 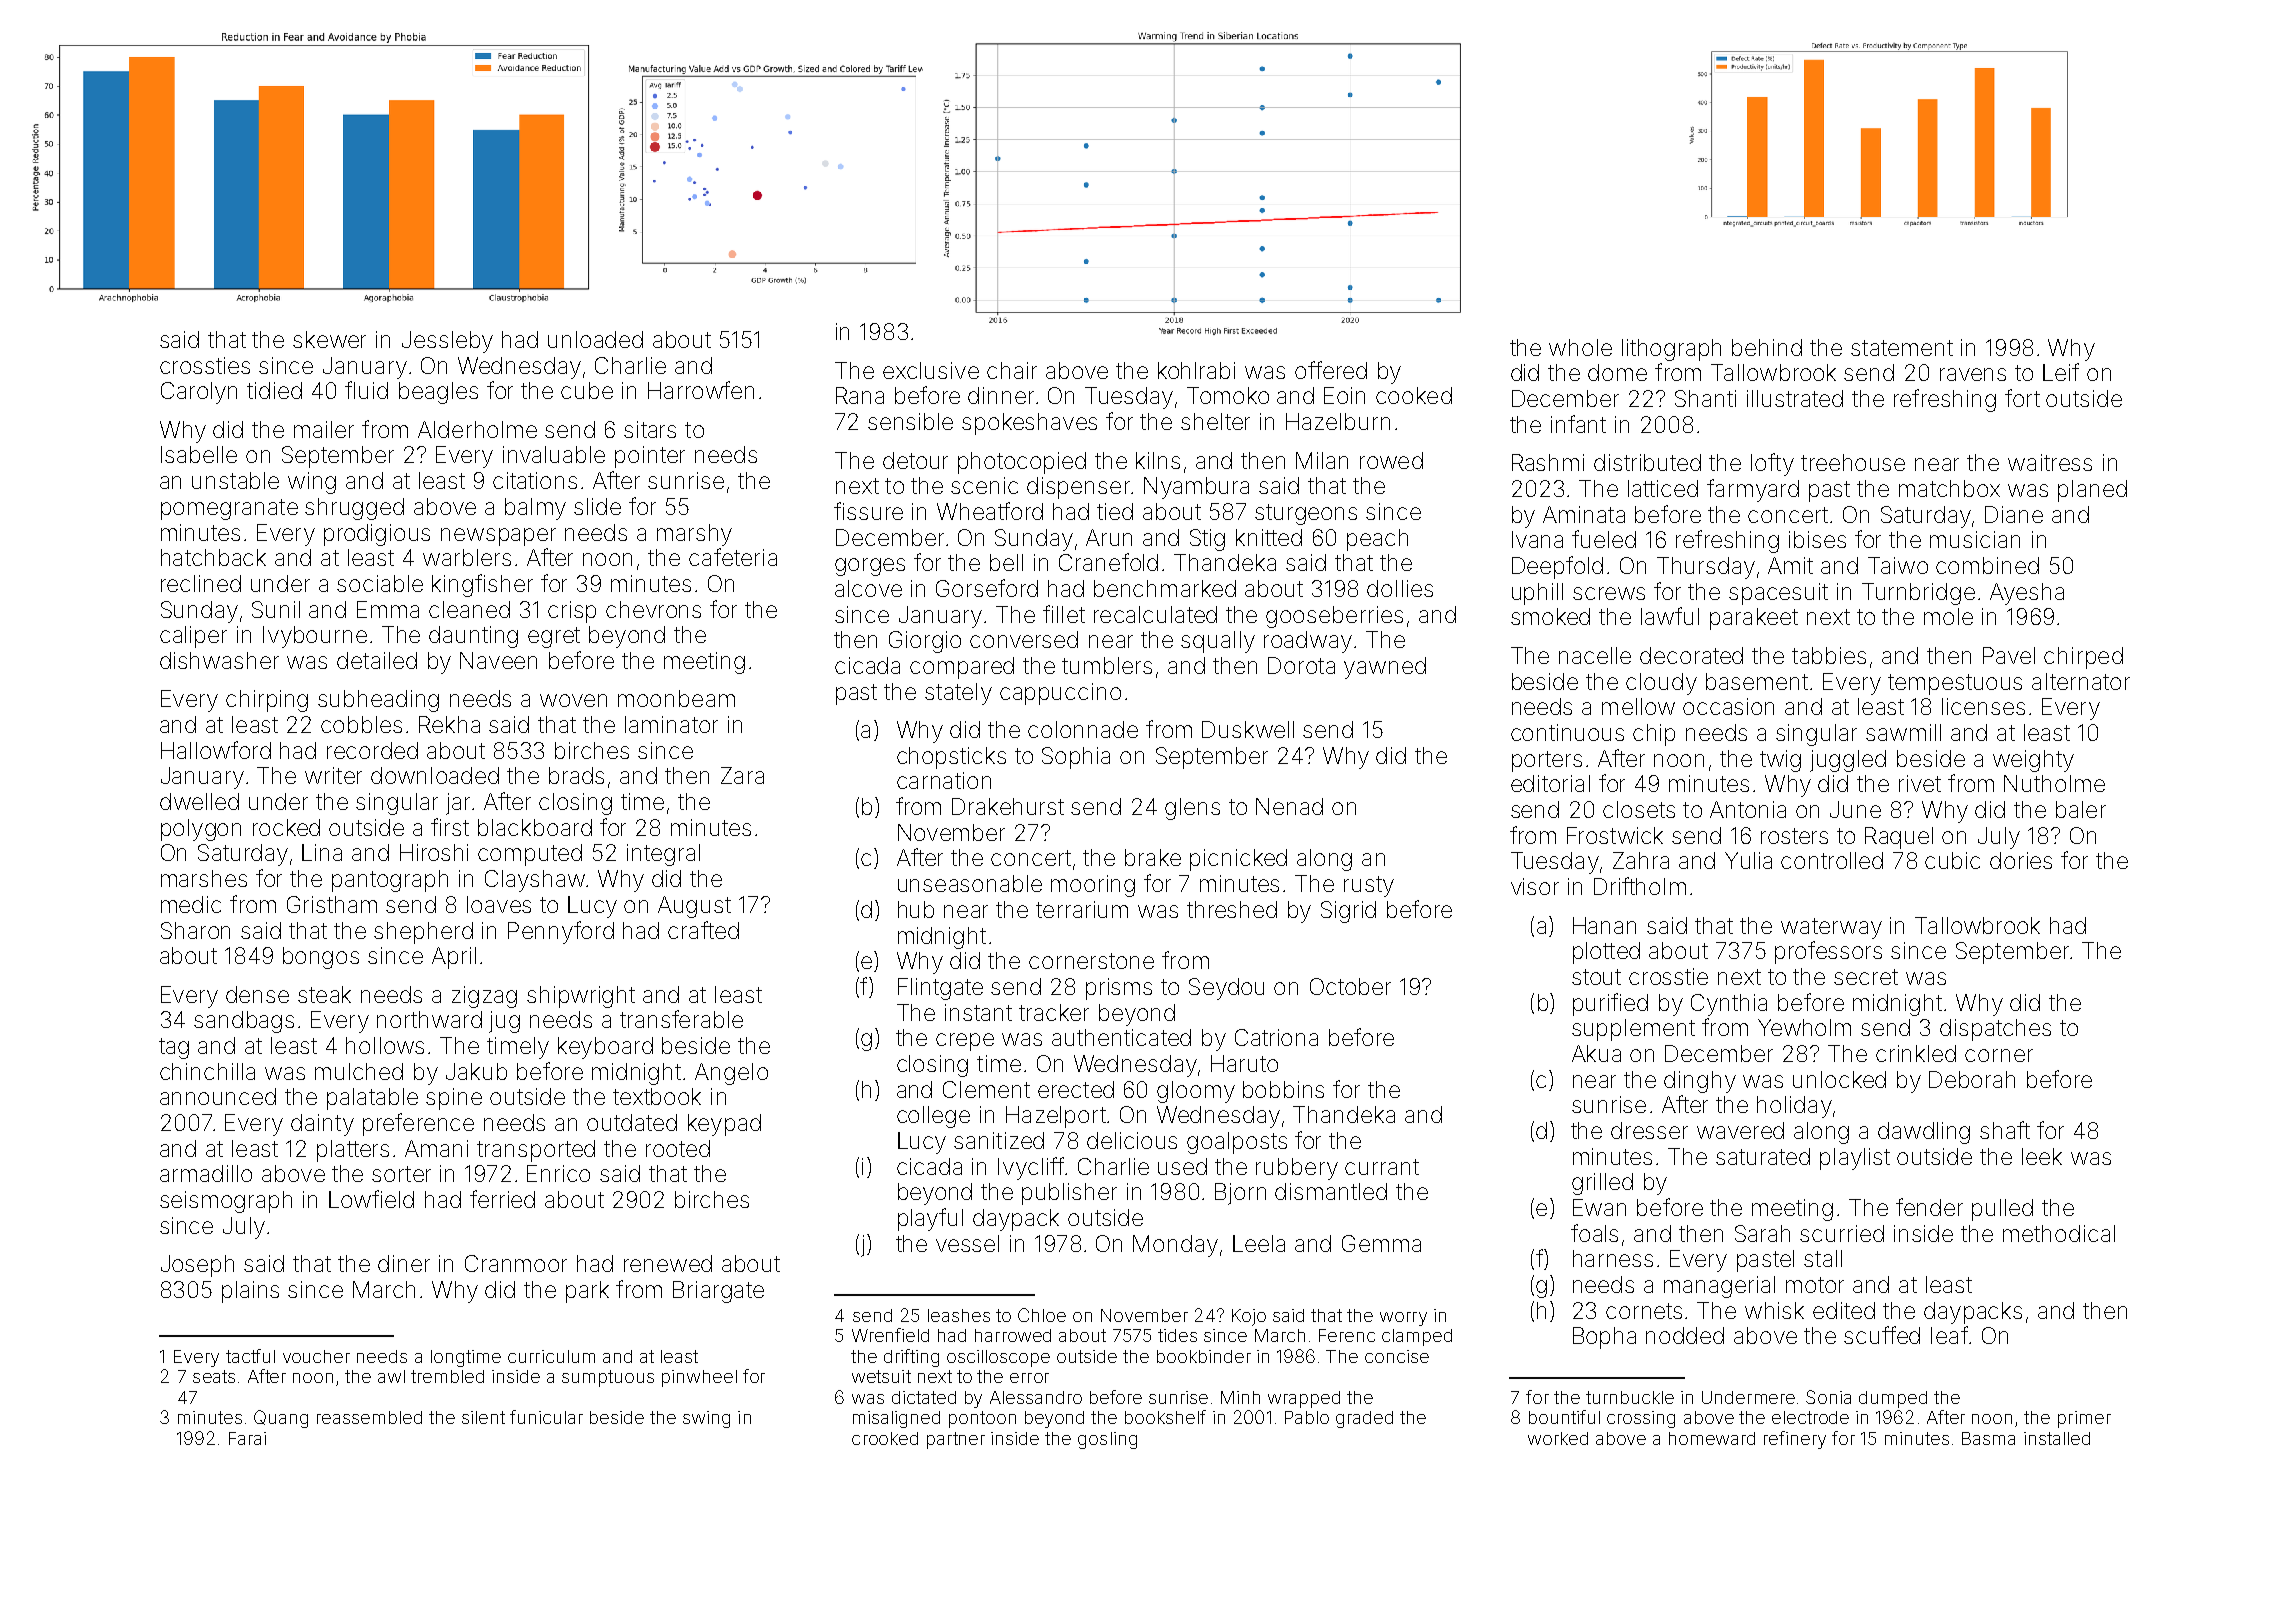 I want to click on professors, so click(x=1828, y=952).
